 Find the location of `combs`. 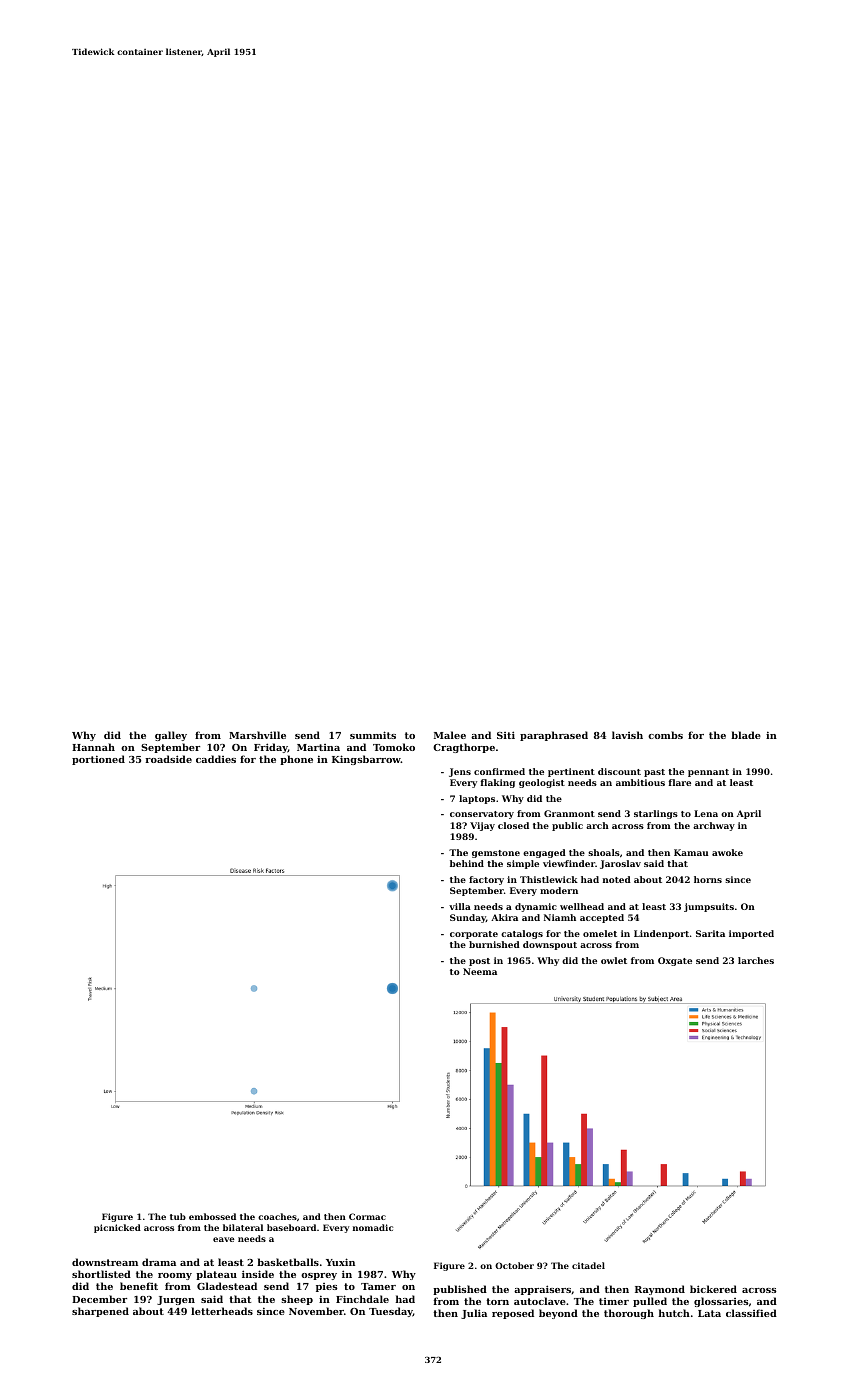

combs is located at coordinates (665, 735).
